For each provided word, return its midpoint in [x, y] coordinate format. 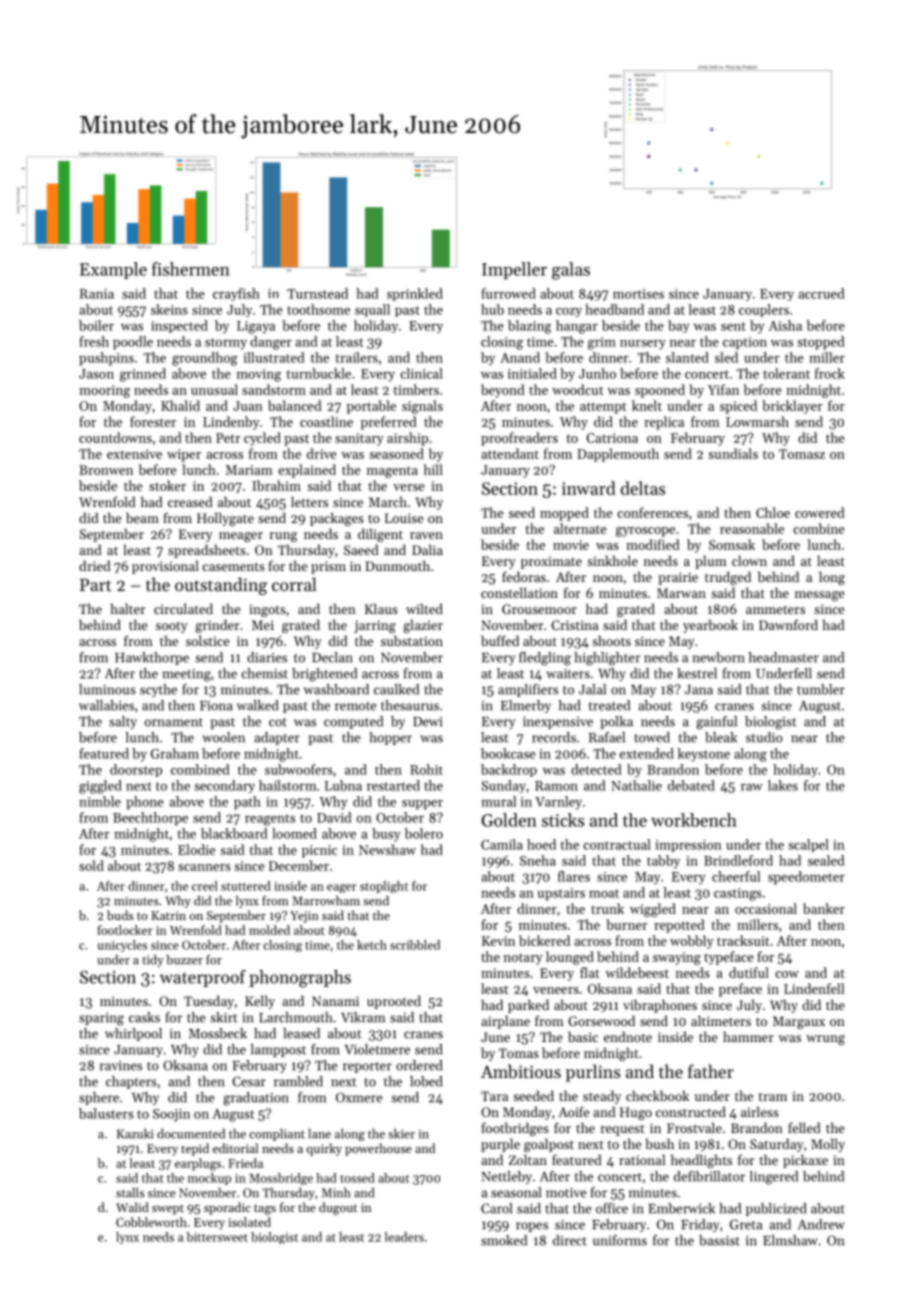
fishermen [191, 269]
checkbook [657, 1095]
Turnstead [317, 293]
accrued [821, 293]
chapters [131, 1082]
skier [401, 1134]
